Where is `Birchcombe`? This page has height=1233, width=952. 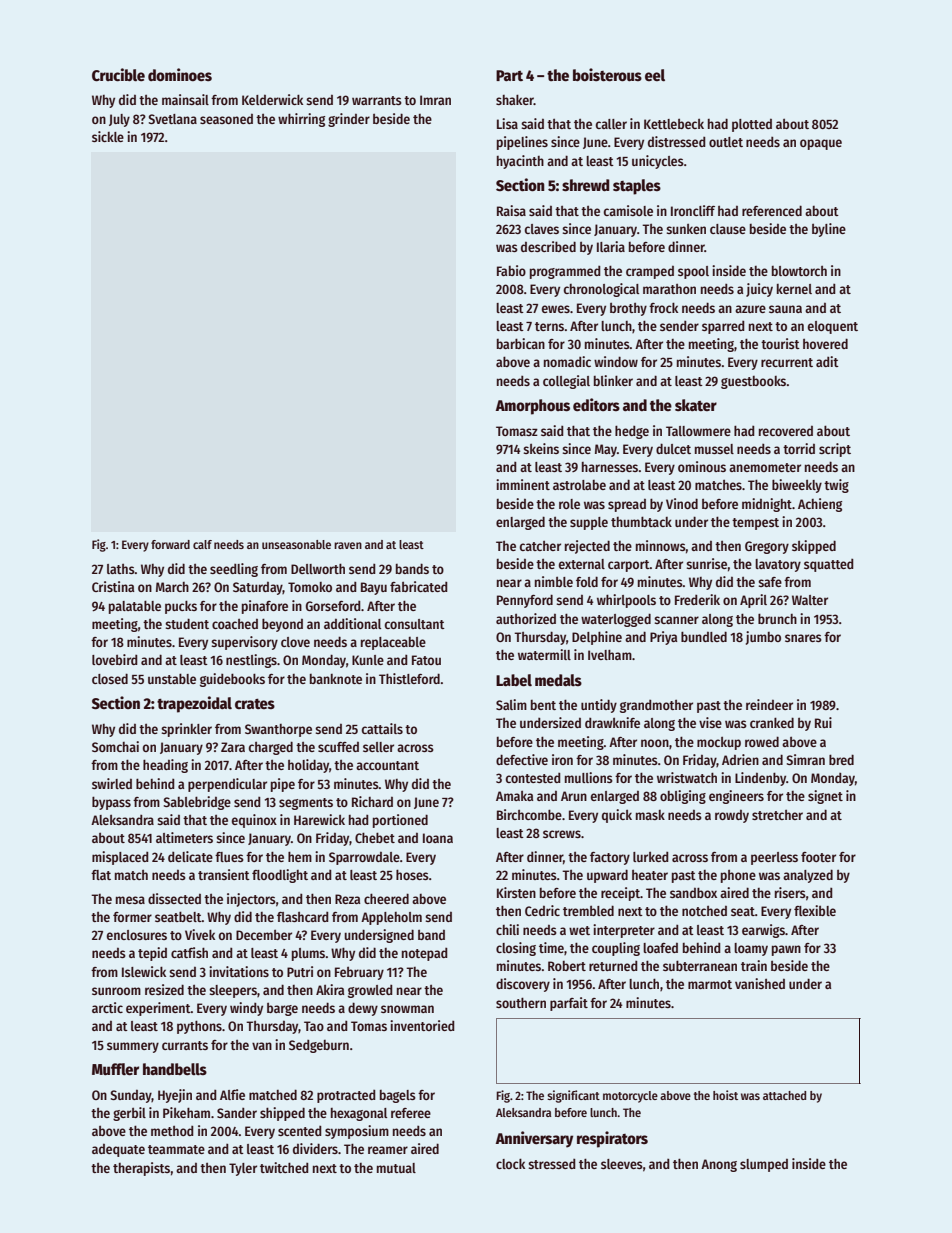
Birchcombe is located at coordinates (529, 814).
